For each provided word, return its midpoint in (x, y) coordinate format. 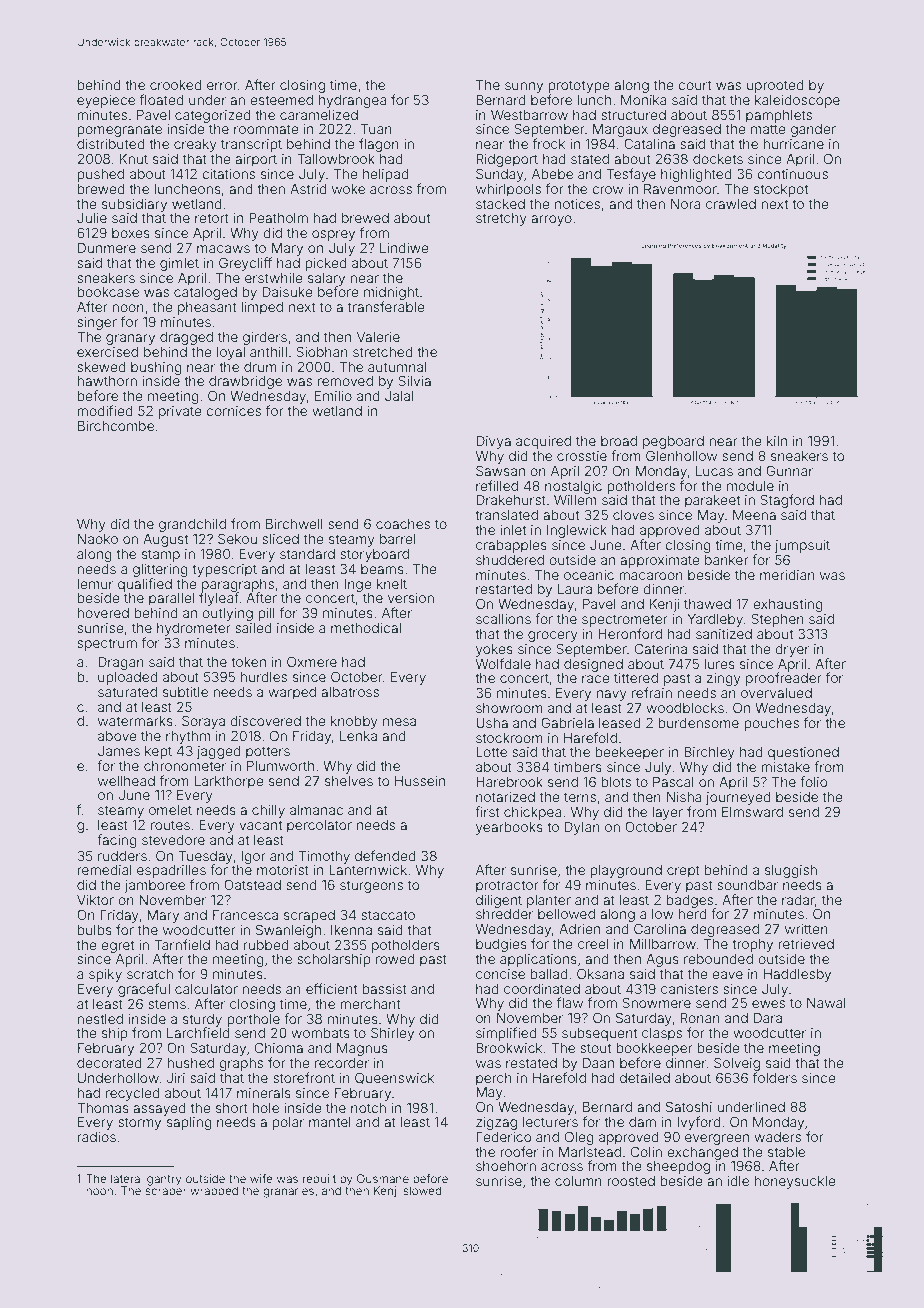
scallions (503, 619)
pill (266, 614)
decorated (109, 1063)
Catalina (649, 143)
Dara (768, 1018)
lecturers (550, 1122)
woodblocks (685, 708)
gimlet (179, 264)
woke (348, 189)
